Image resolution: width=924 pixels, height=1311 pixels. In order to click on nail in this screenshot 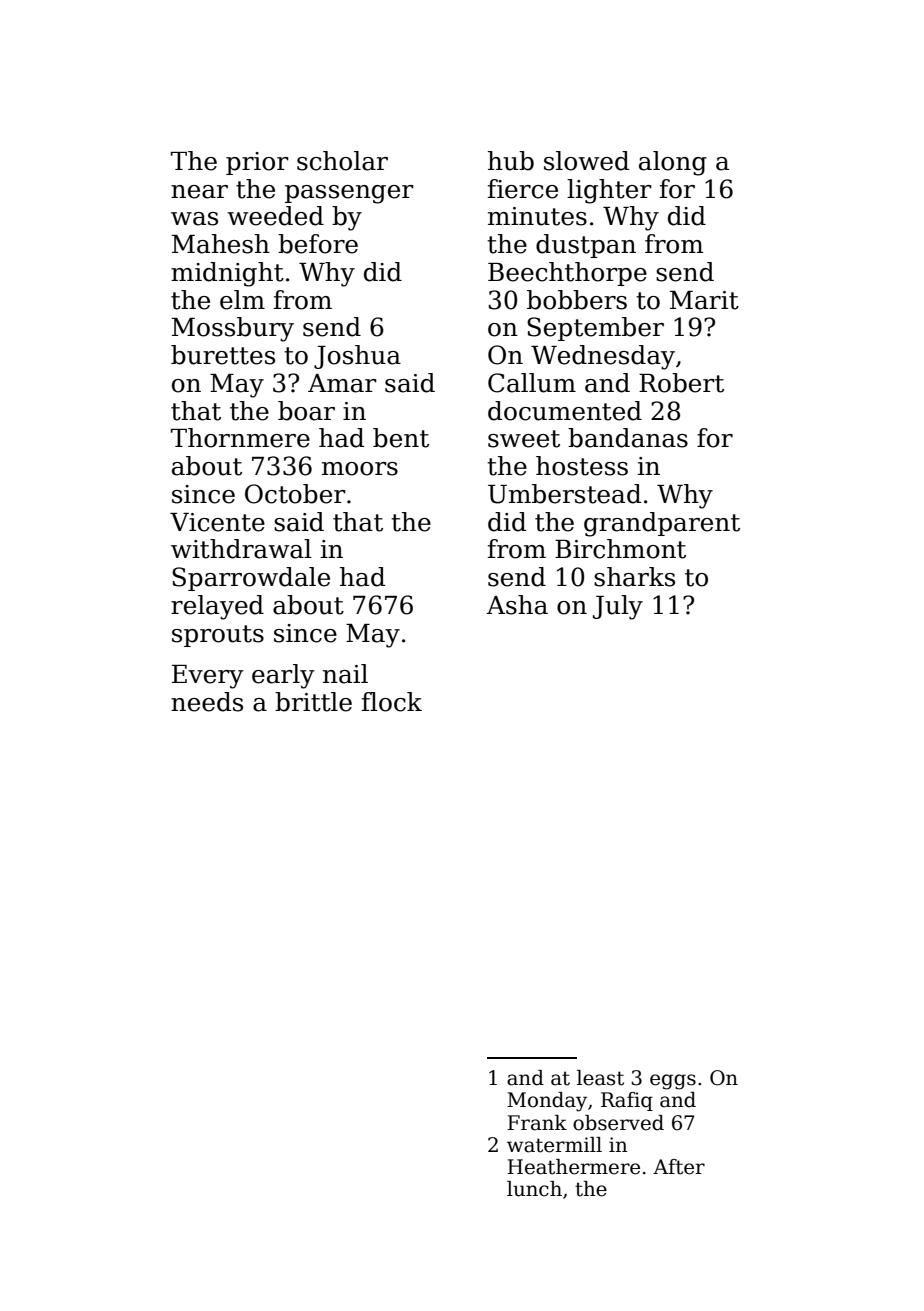, I will do `click(345, 674)`.
